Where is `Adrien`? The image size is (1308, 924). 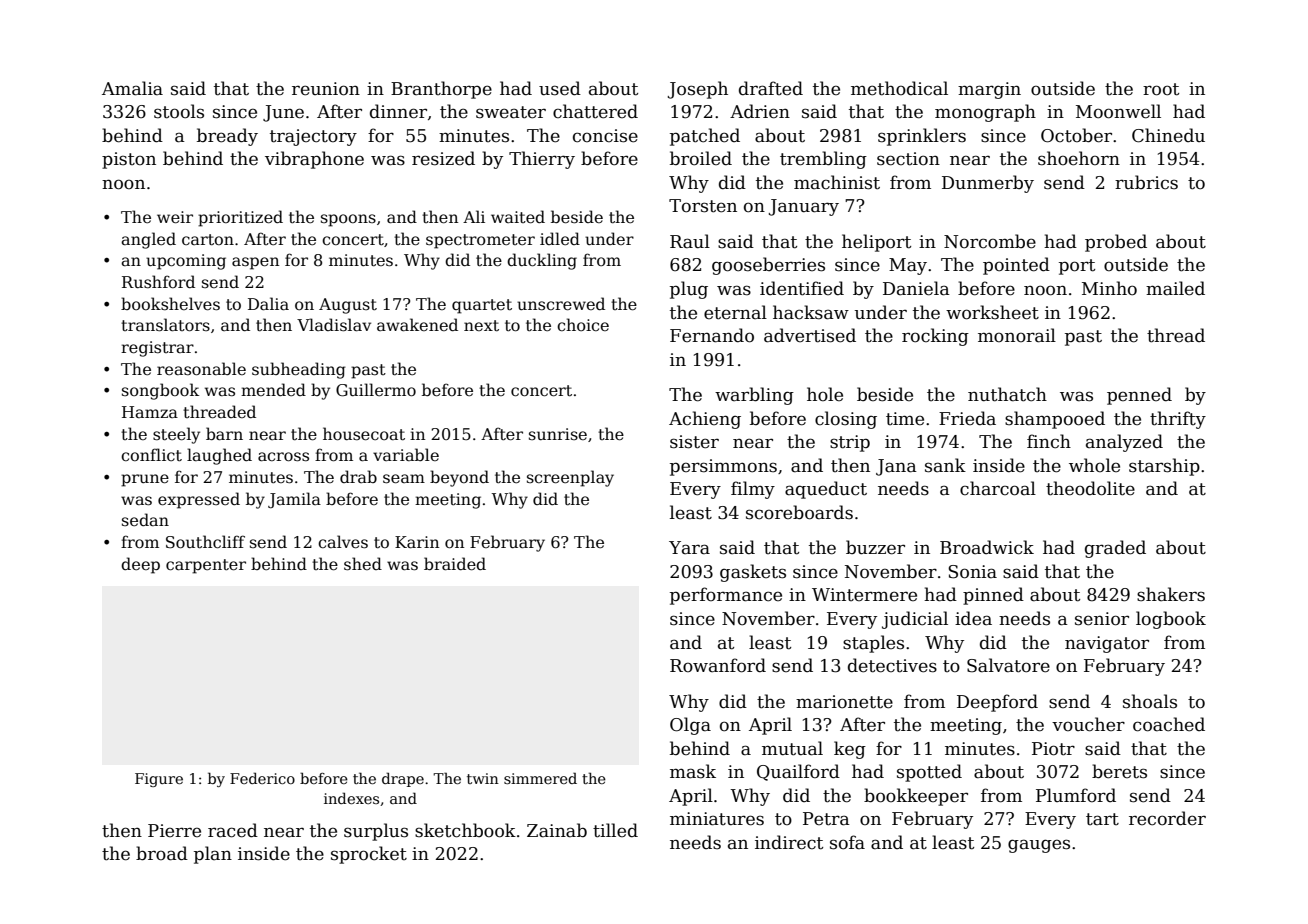
Adrien is located at coordinates (760, 111).
